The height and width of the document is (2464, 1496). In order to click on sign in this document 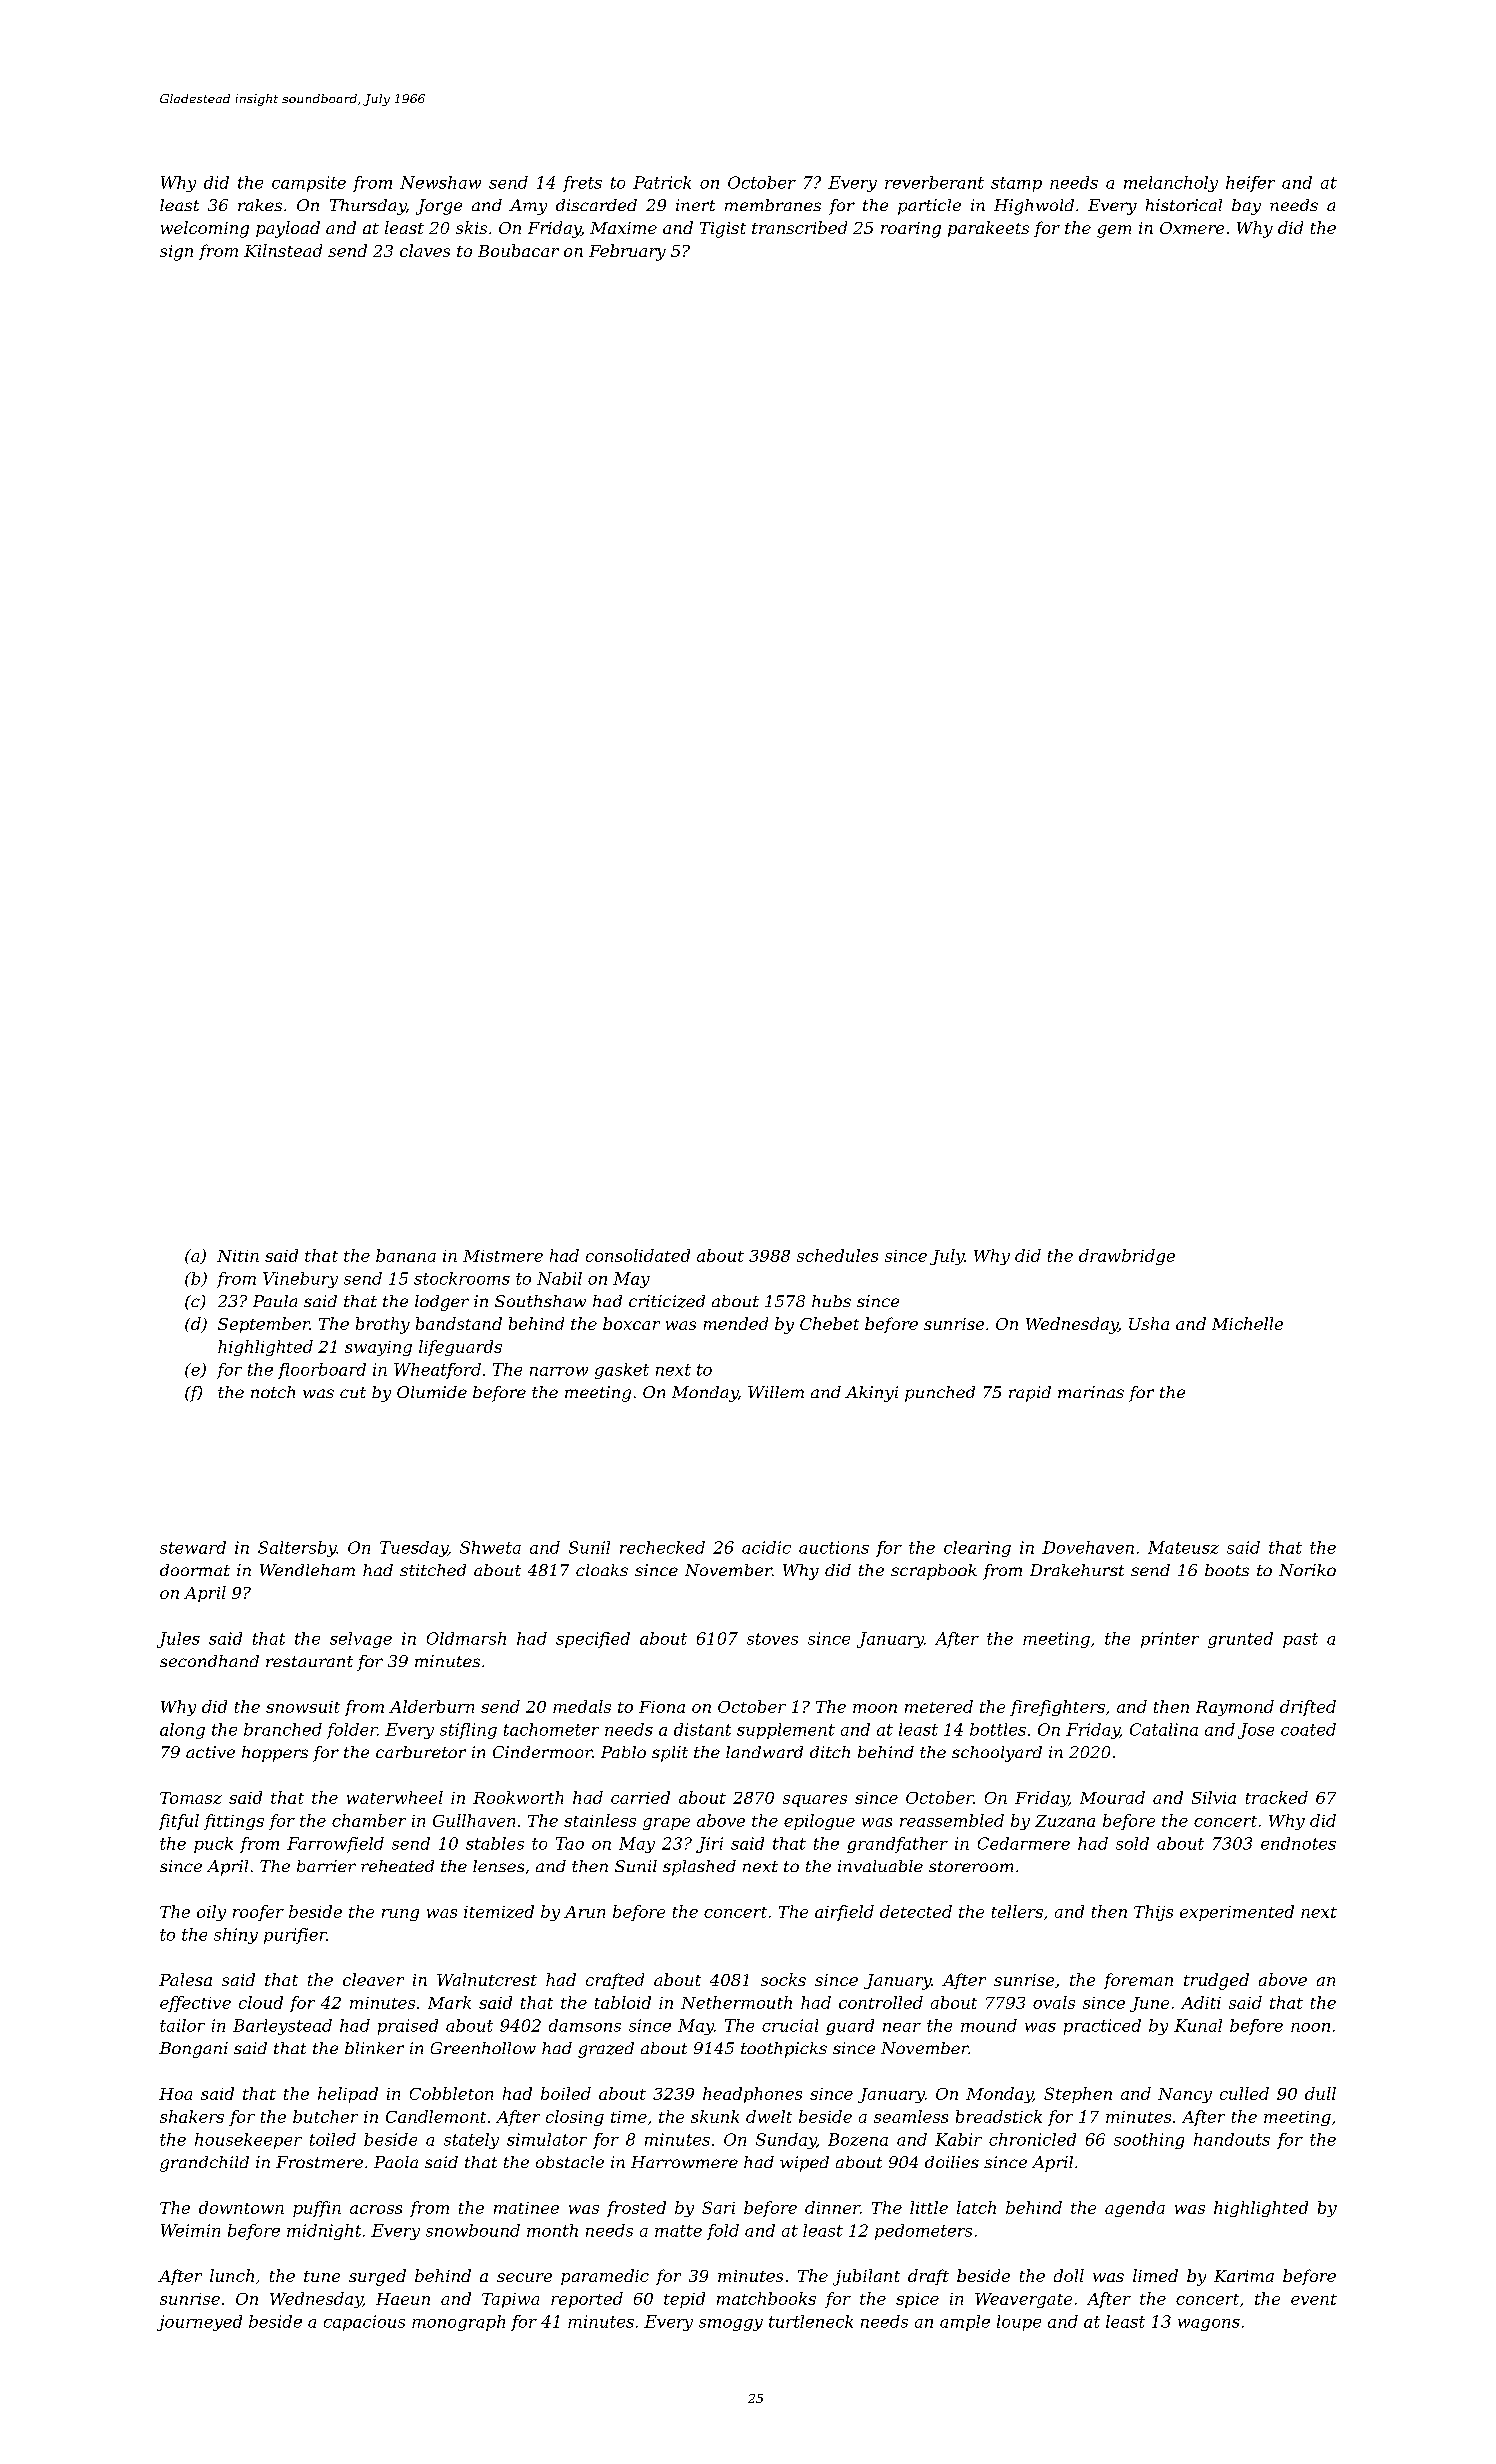, I will do `click(176, 253)`.
